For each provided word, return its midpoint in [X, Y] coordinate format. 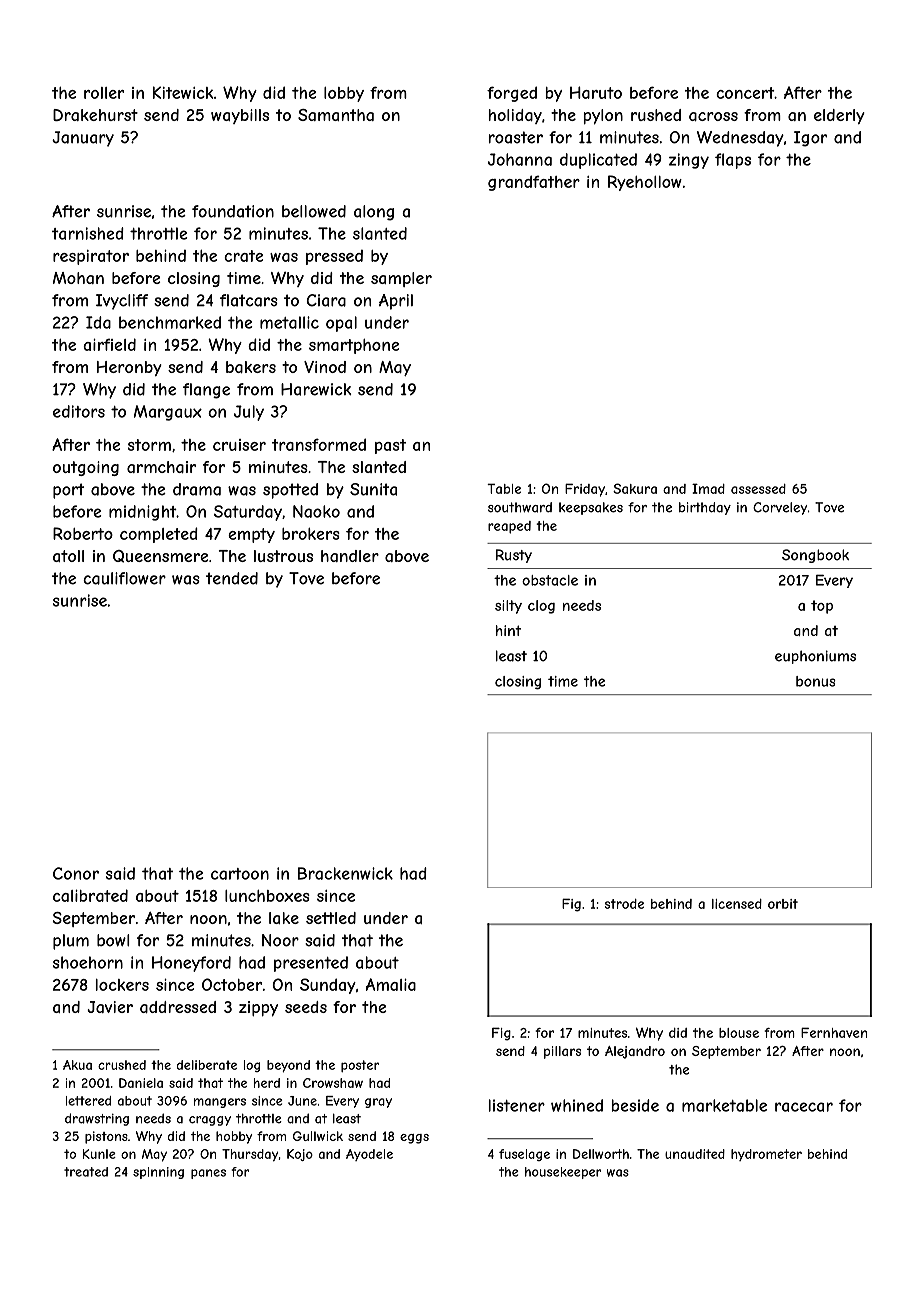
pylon [603, 117]
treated [86, 1172]
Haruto [596, 92]
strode [624, 904]
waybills [240, 116]
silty [508, 607]
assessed [758, 489]
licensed [737, 904]
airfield [109, 344]
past [390, 446]
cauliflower [124, 578]
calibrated [90, 895]
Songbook [815, 556]
